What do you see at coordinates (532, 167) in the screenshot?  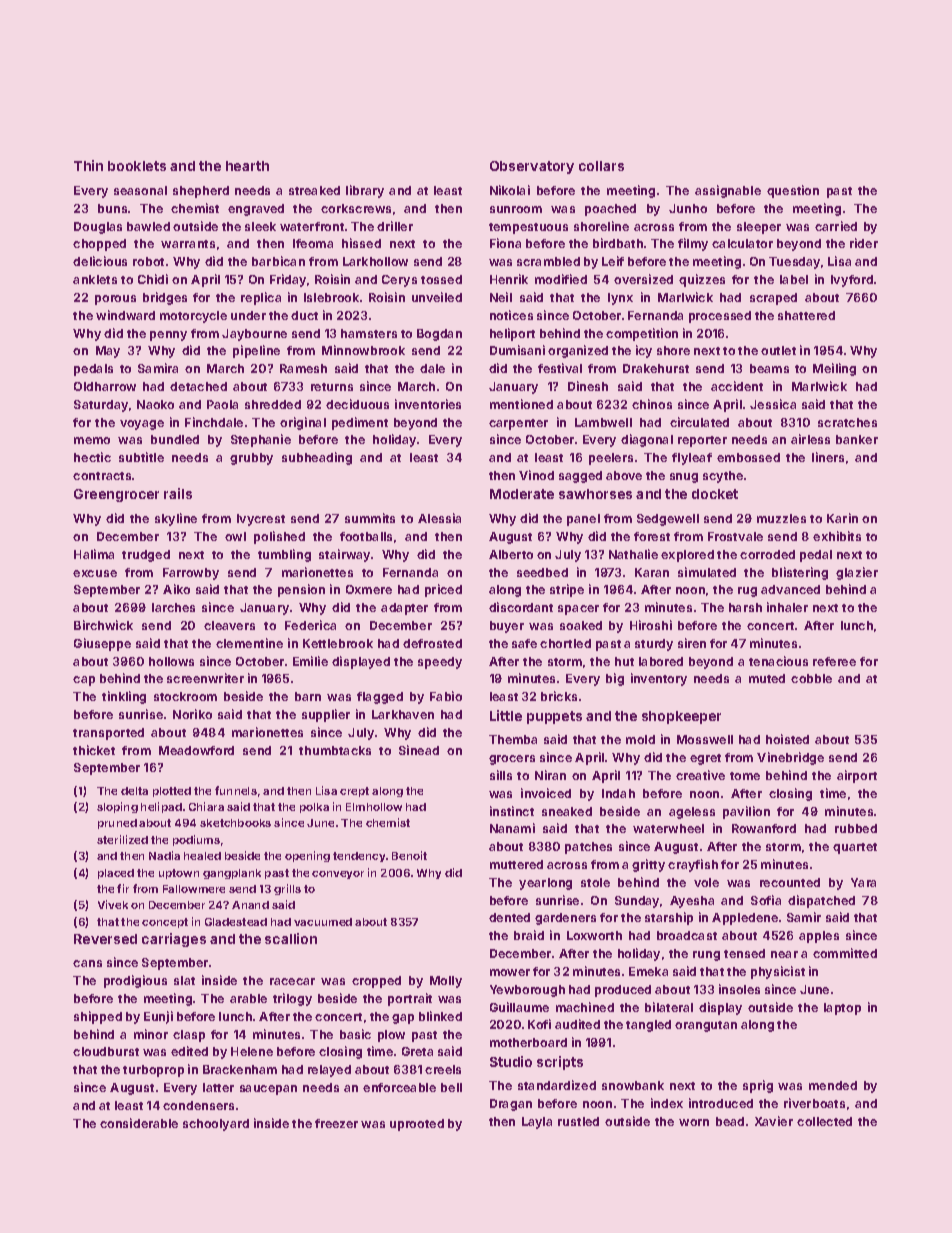 I see `Observatory` at bounding box center [532, 167].
